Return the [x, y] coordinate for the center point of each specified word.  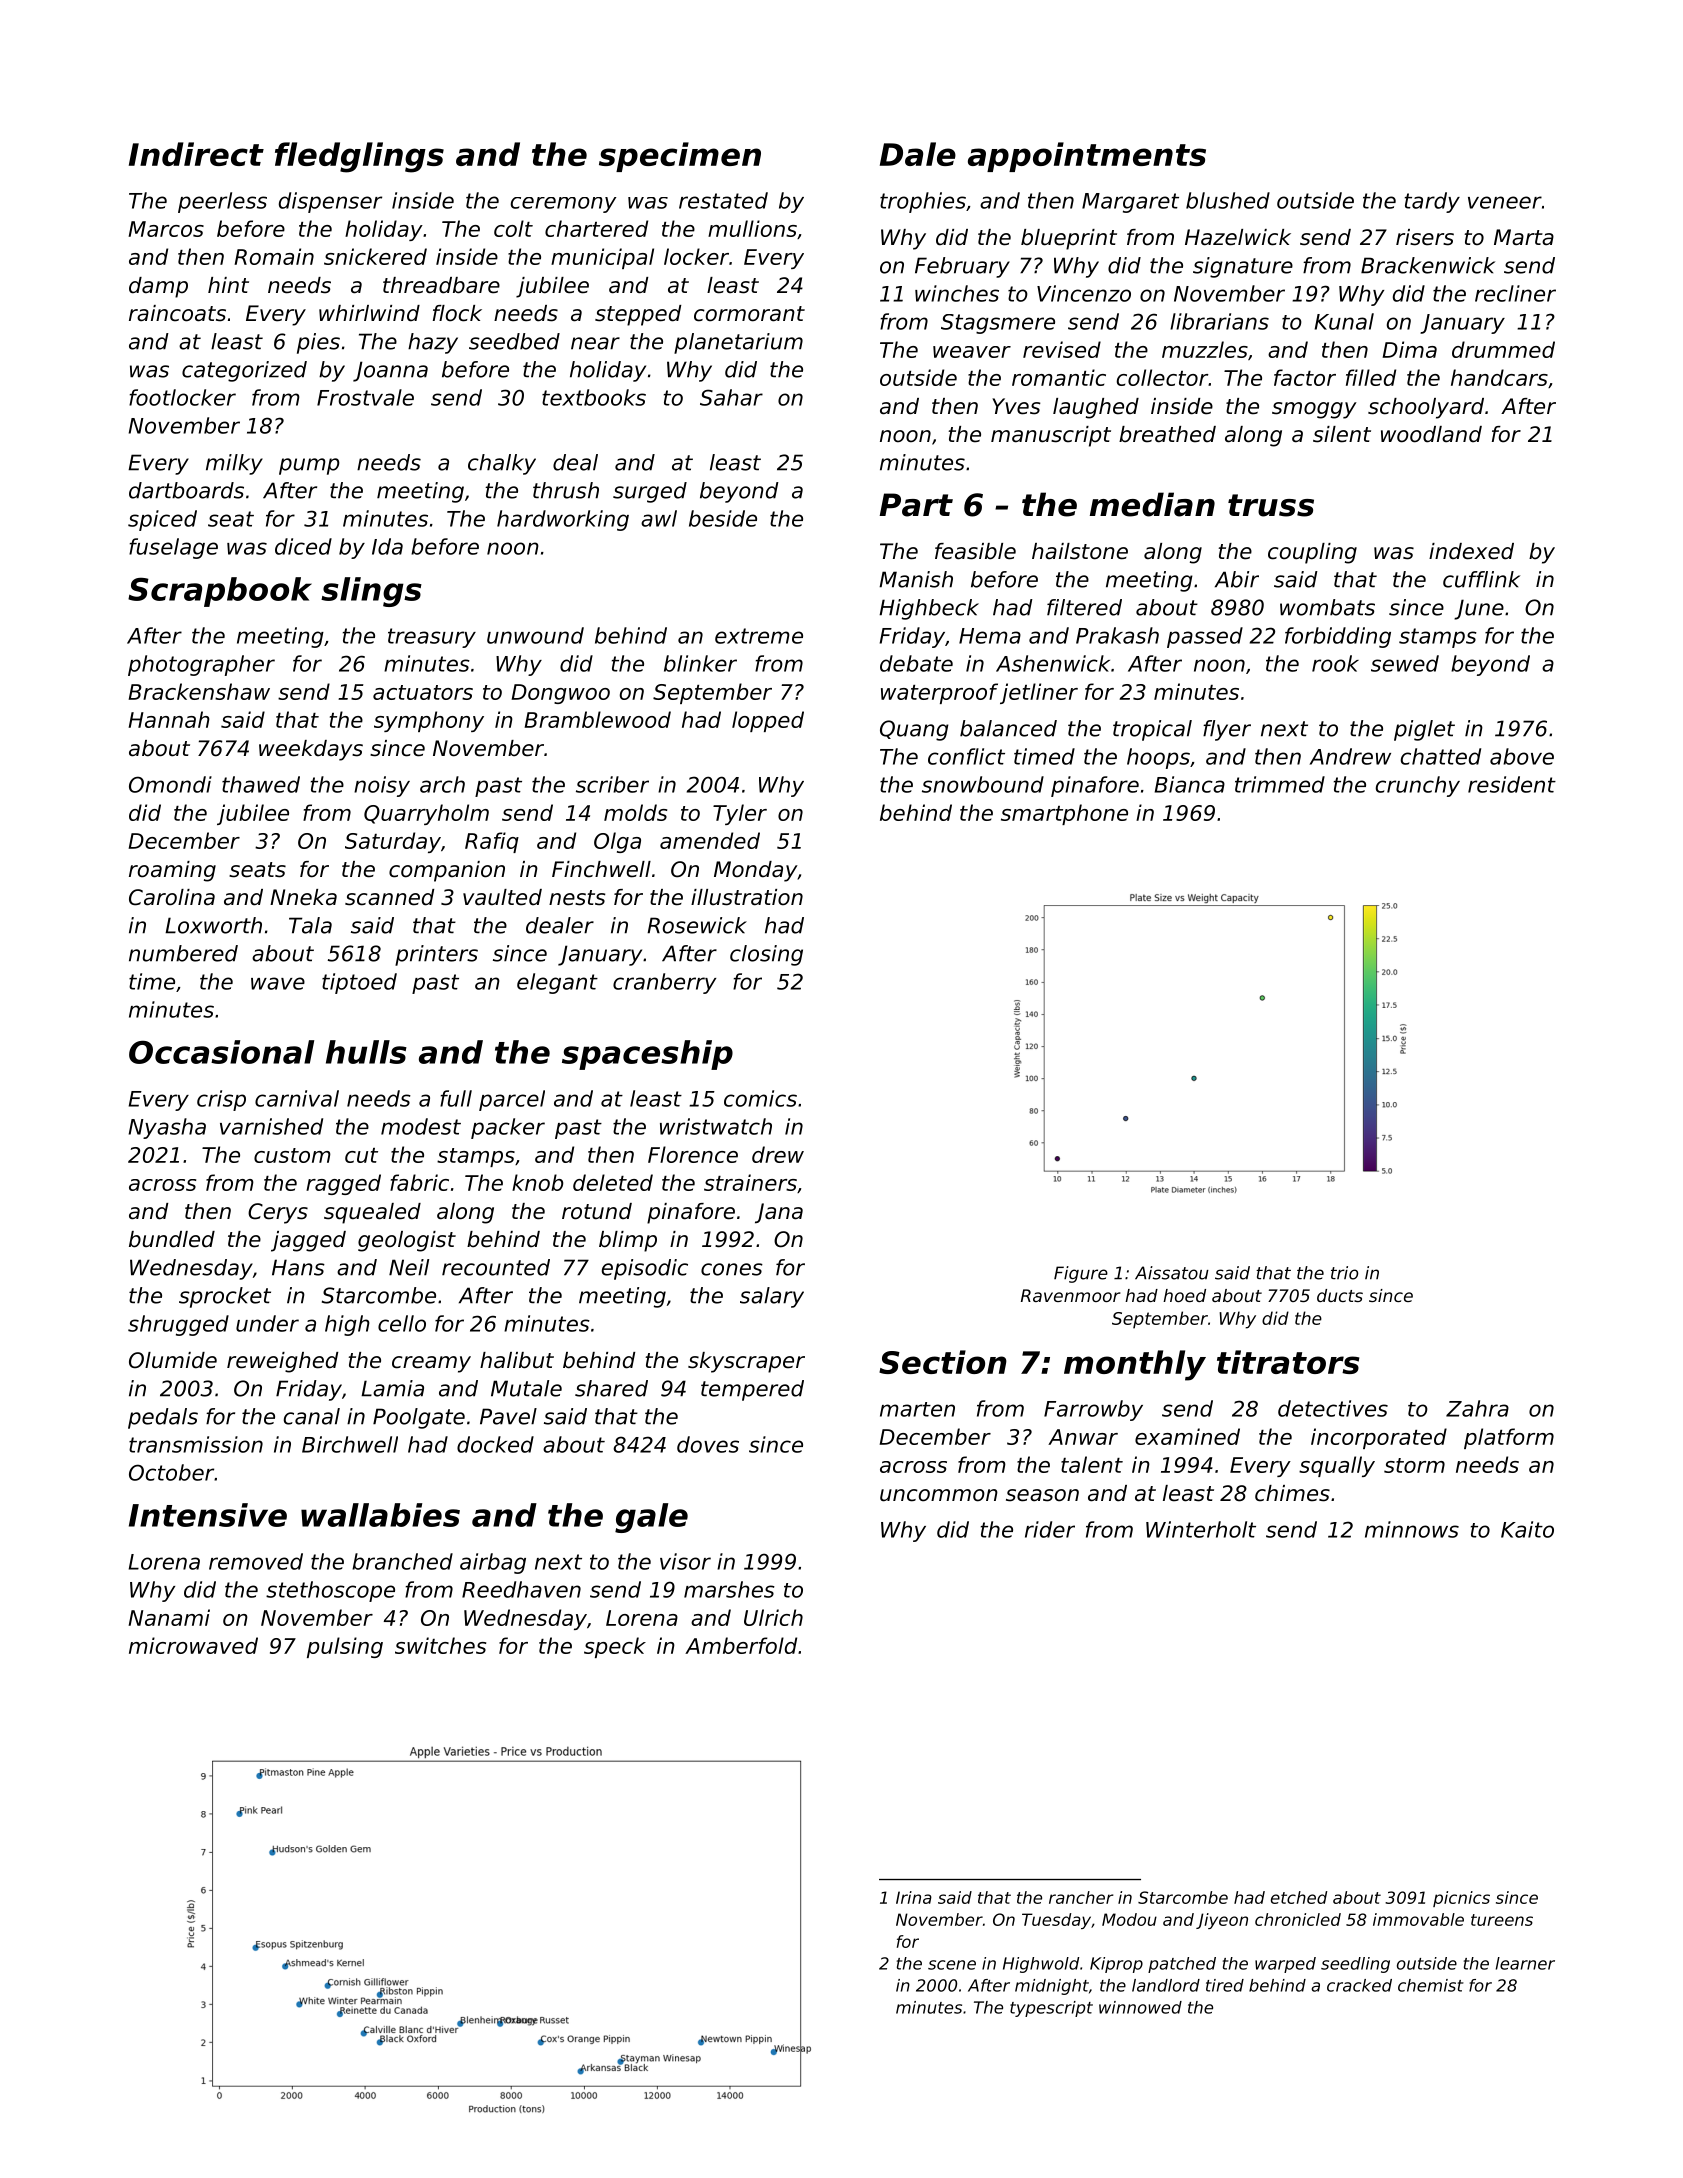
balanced [1008, 728]
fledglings [359, 157]
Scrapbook [220, 592]
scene [952, 1965]
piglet [1424, 730]
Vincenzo [1084, 293]
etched [1299, 1897]
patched [1182, 1965]
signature [1243, 267]
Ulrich [773, 1617]
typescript [1051, 2009]
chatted [1441, 756]
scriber [612, 784]
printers [436, 955]
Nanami [169, 1617]
